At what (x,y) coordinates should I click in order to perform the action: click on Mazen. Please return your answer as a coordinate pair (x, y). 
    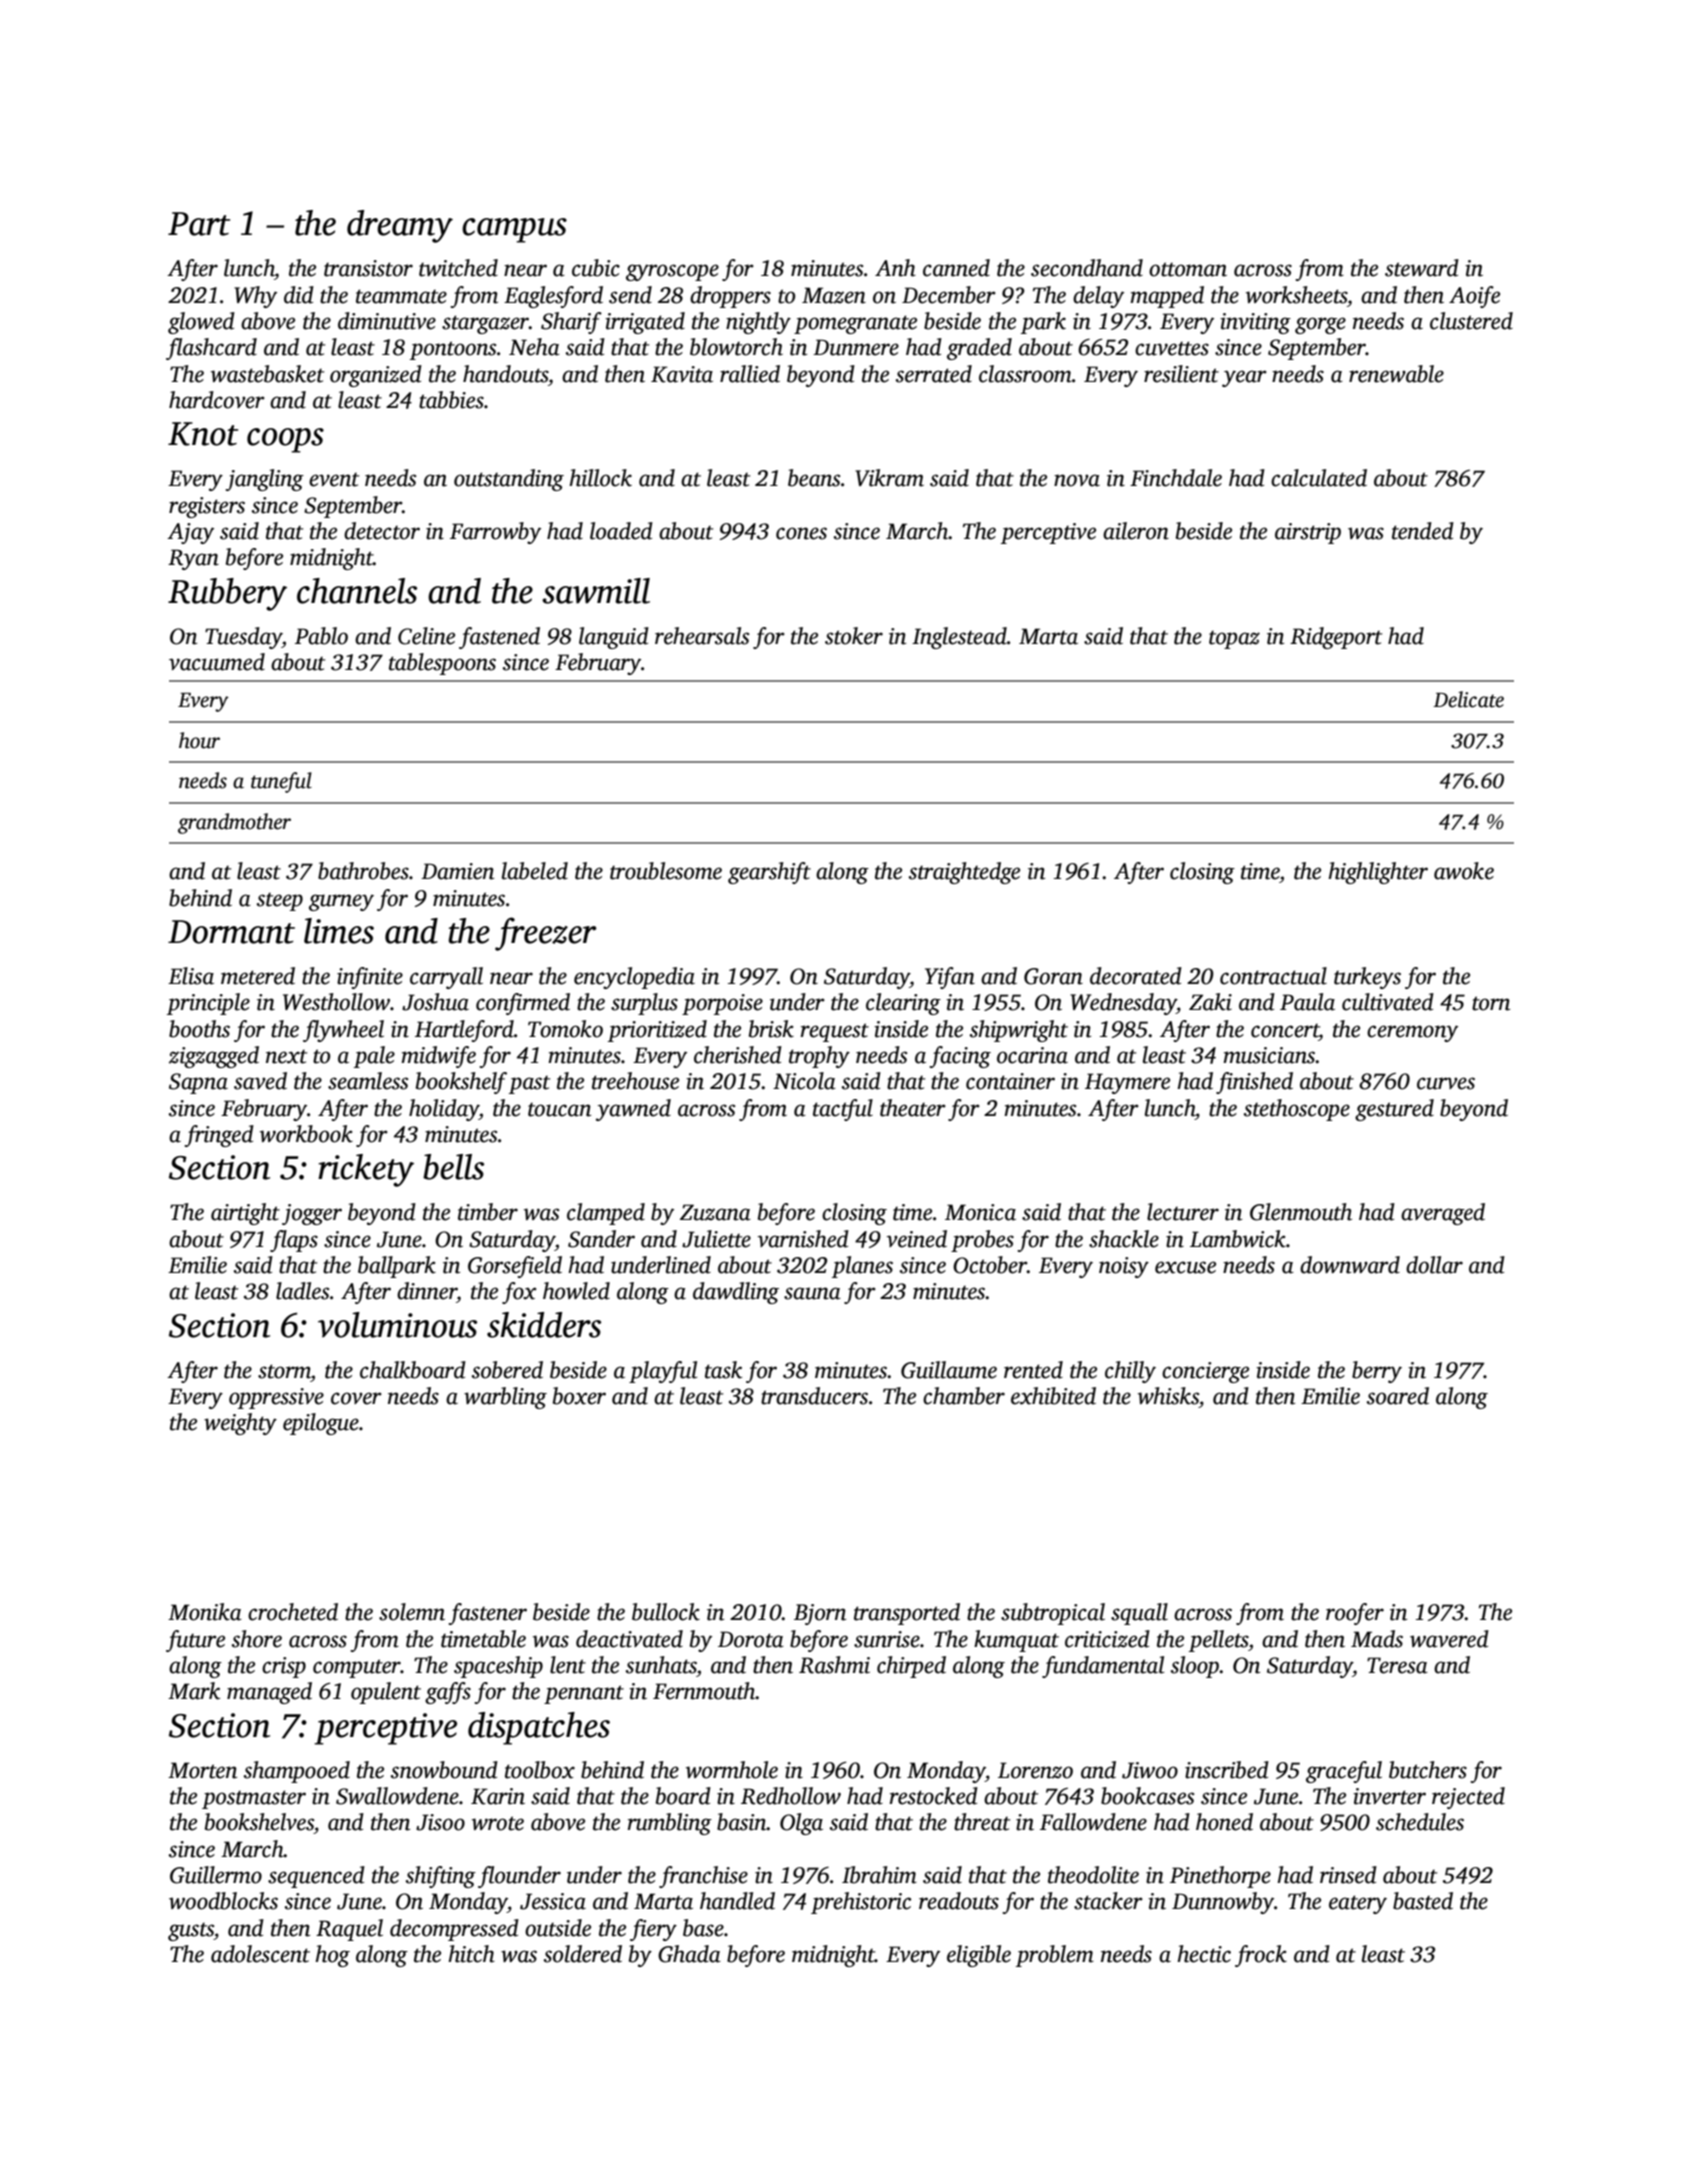
    Looking at the image, I should click on (834, 295).
